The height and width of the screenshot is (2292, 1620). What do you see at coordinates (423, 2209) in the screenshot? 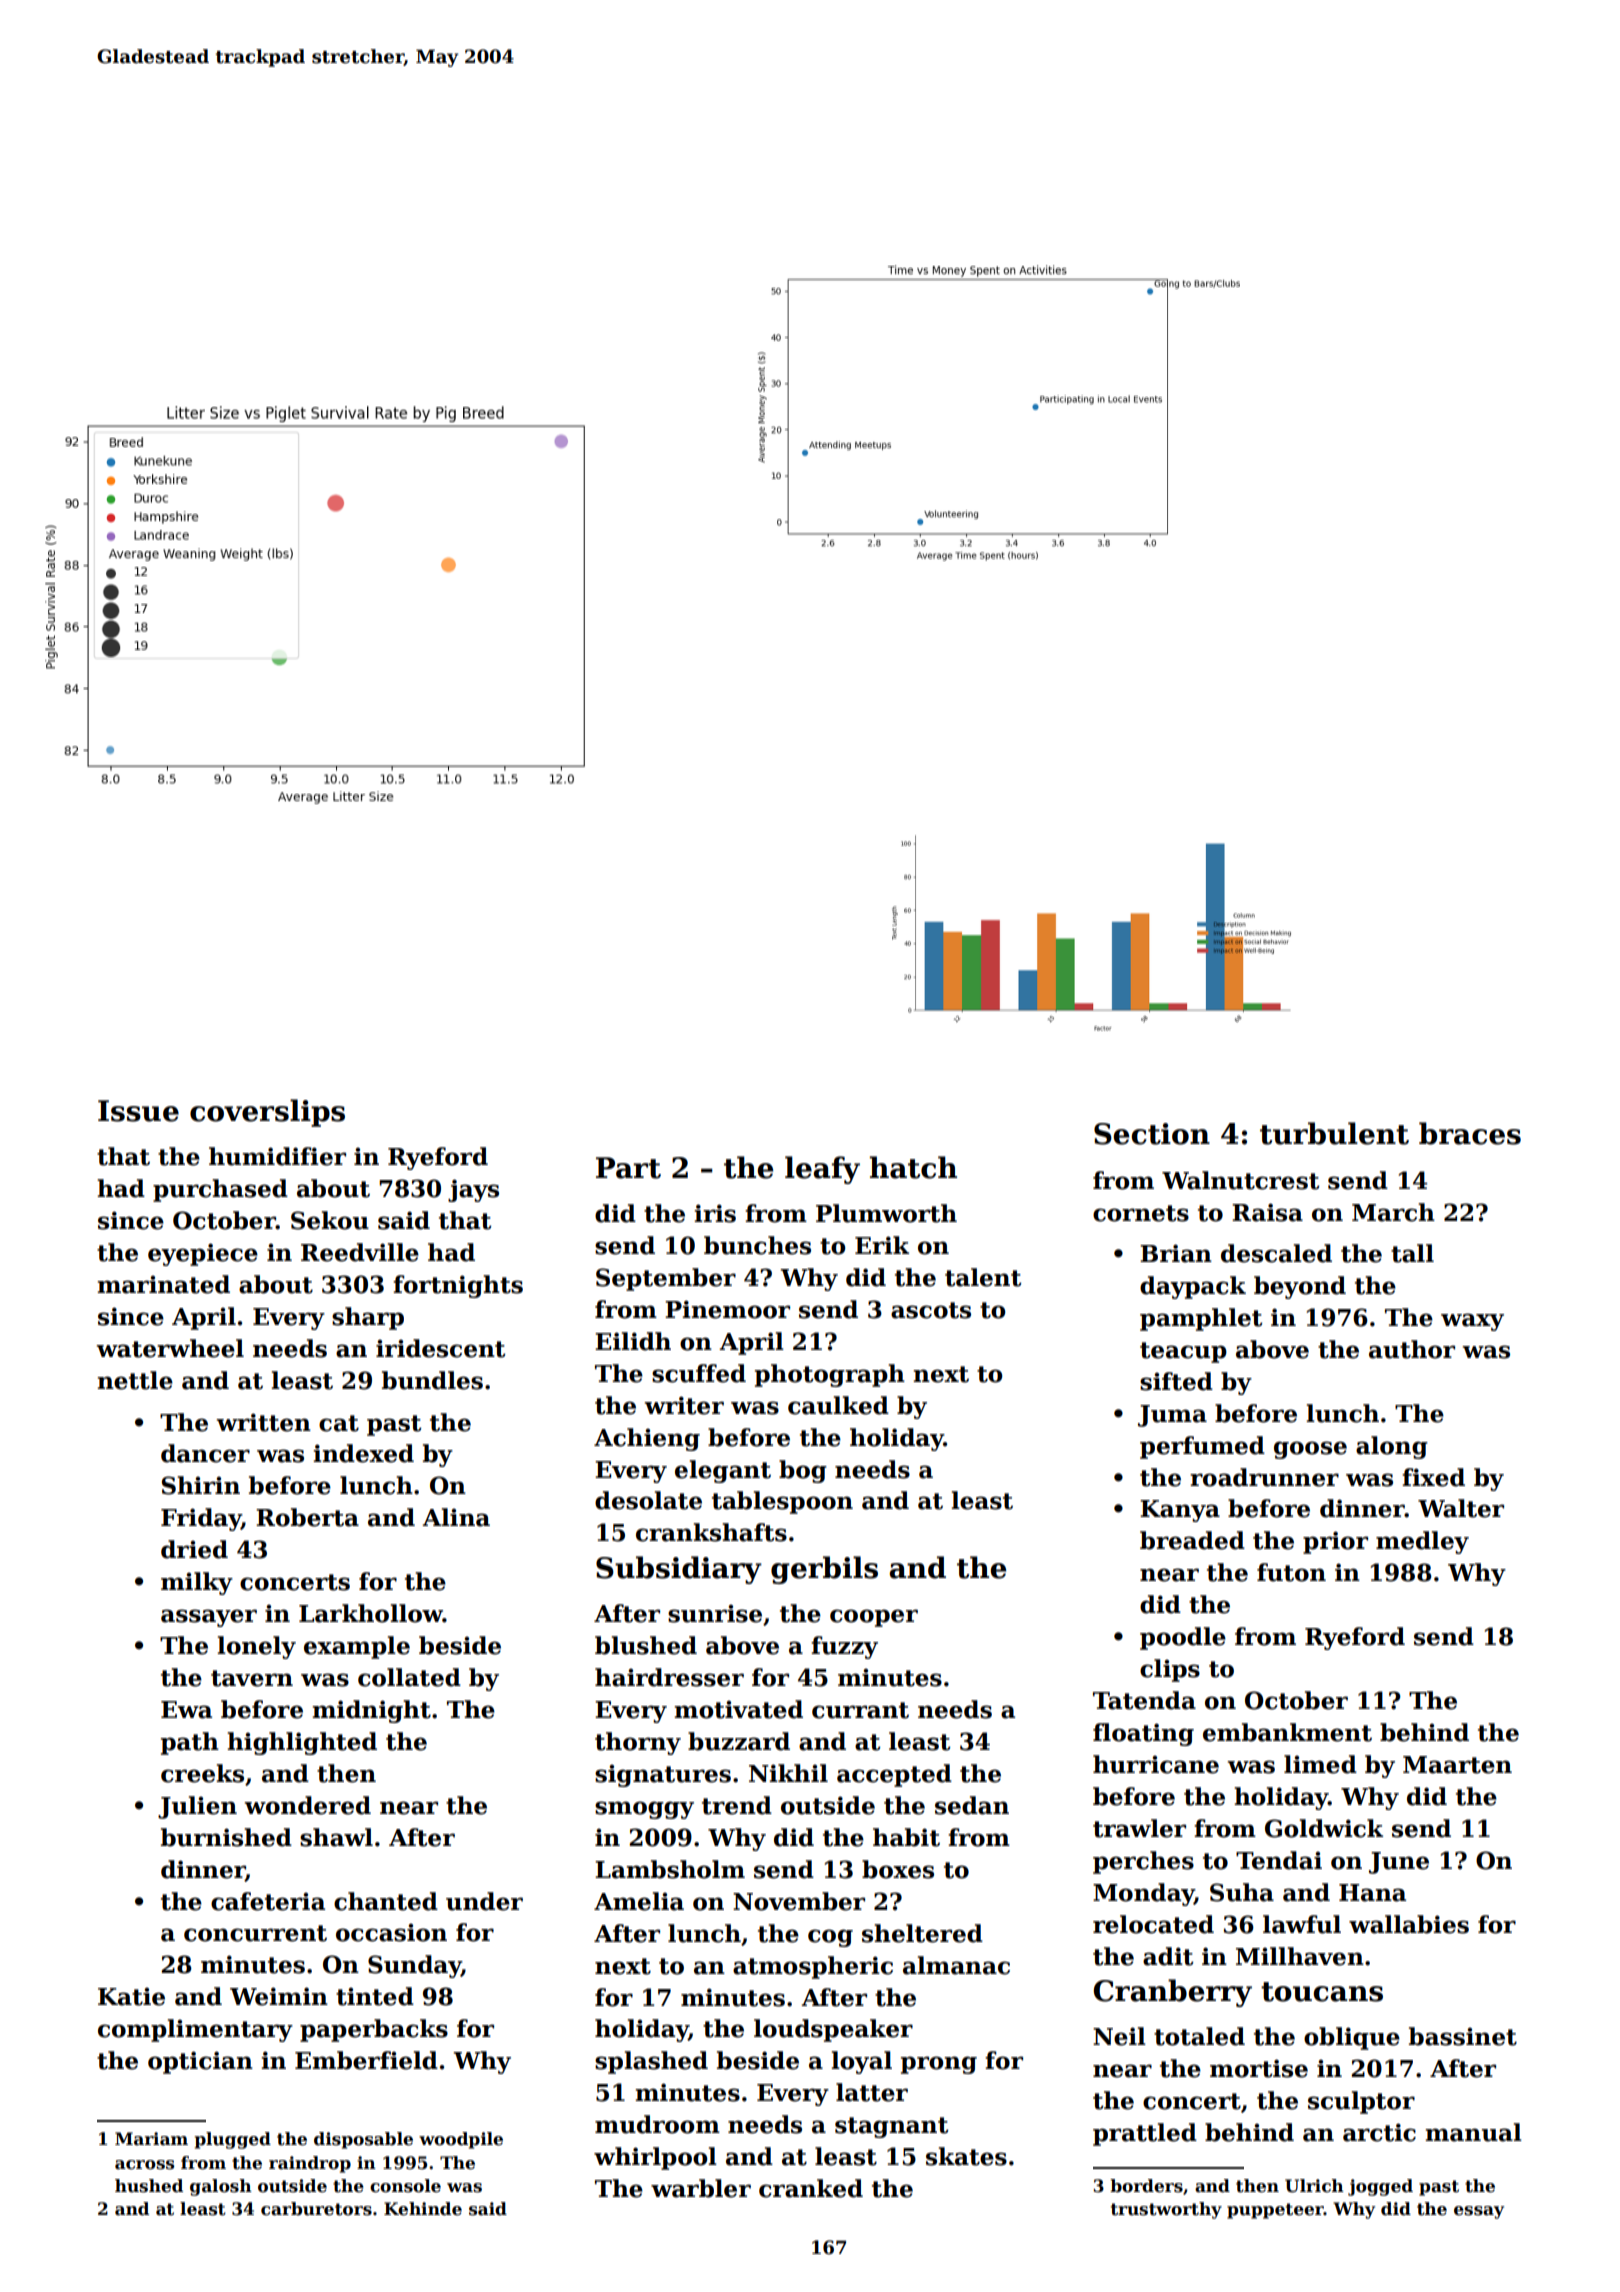
I see `Kehinde` at bounding box center [423, 2209].
